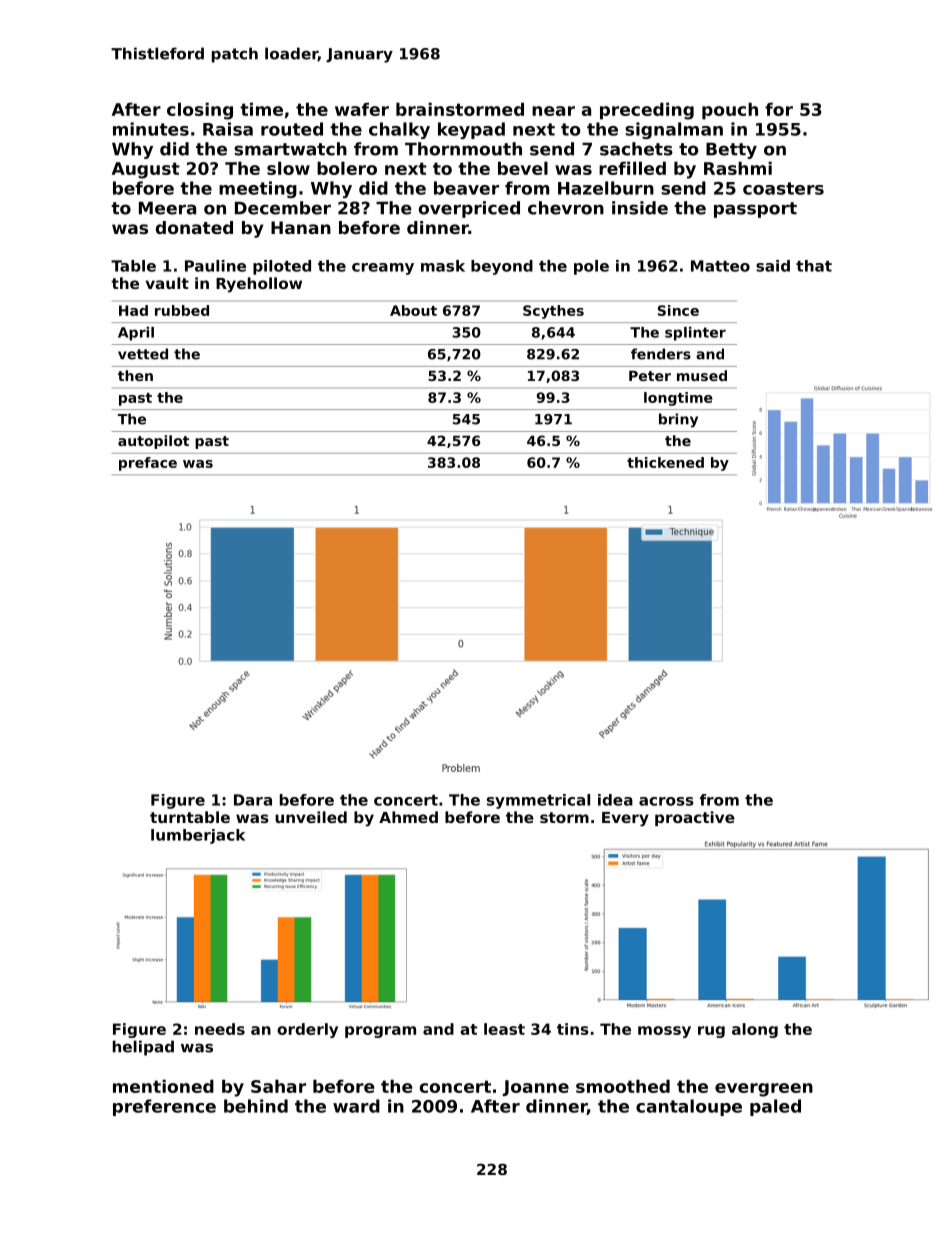 This image has width=952, height=1233. I want to click on smoothed, so click(623, 1086).
